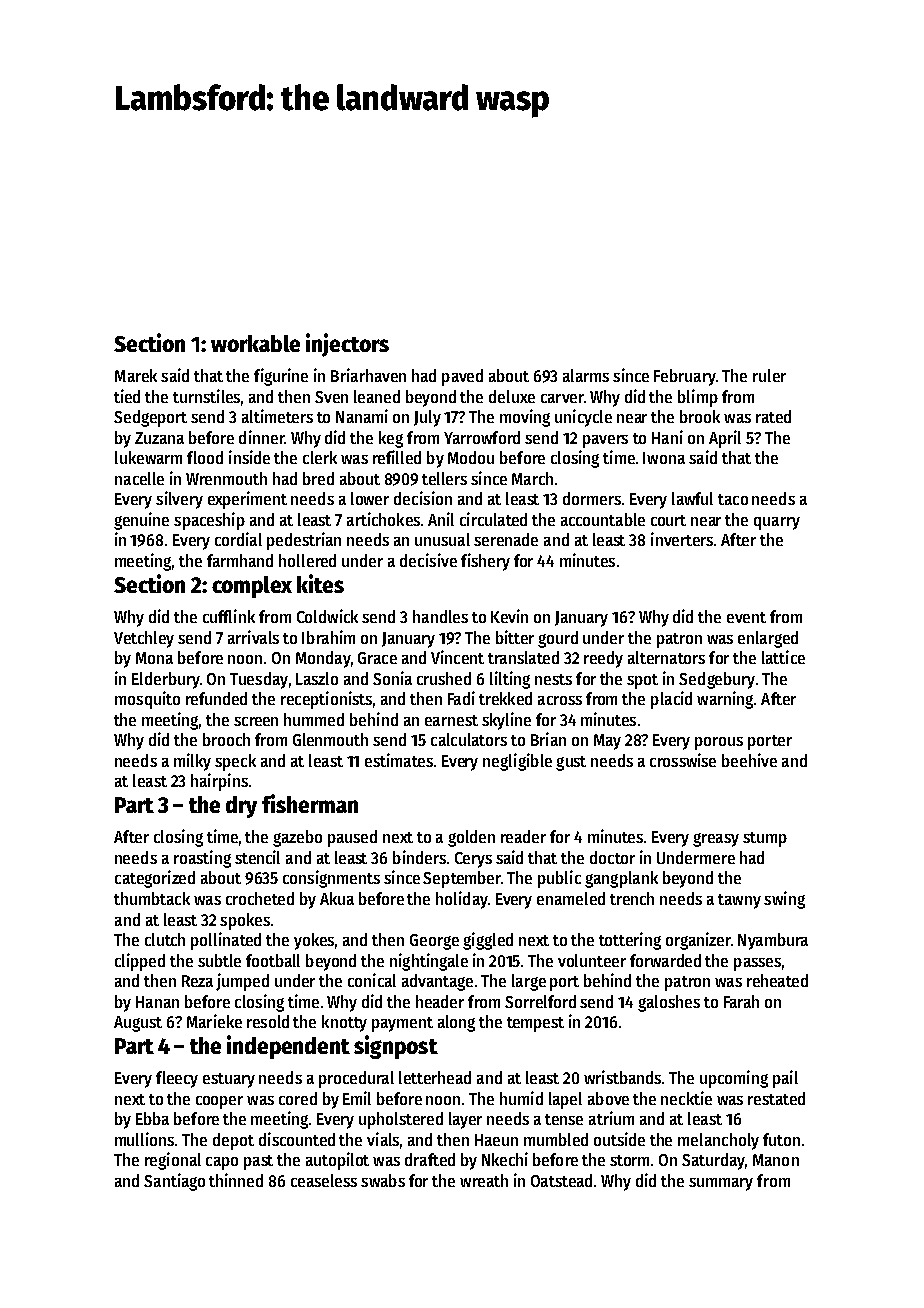 The width and height of the screenshot is (924, 1308). What do you see at coordinates (258, 1162) in the screenshot?
I see `past` at bounding box center [258, 1162].
